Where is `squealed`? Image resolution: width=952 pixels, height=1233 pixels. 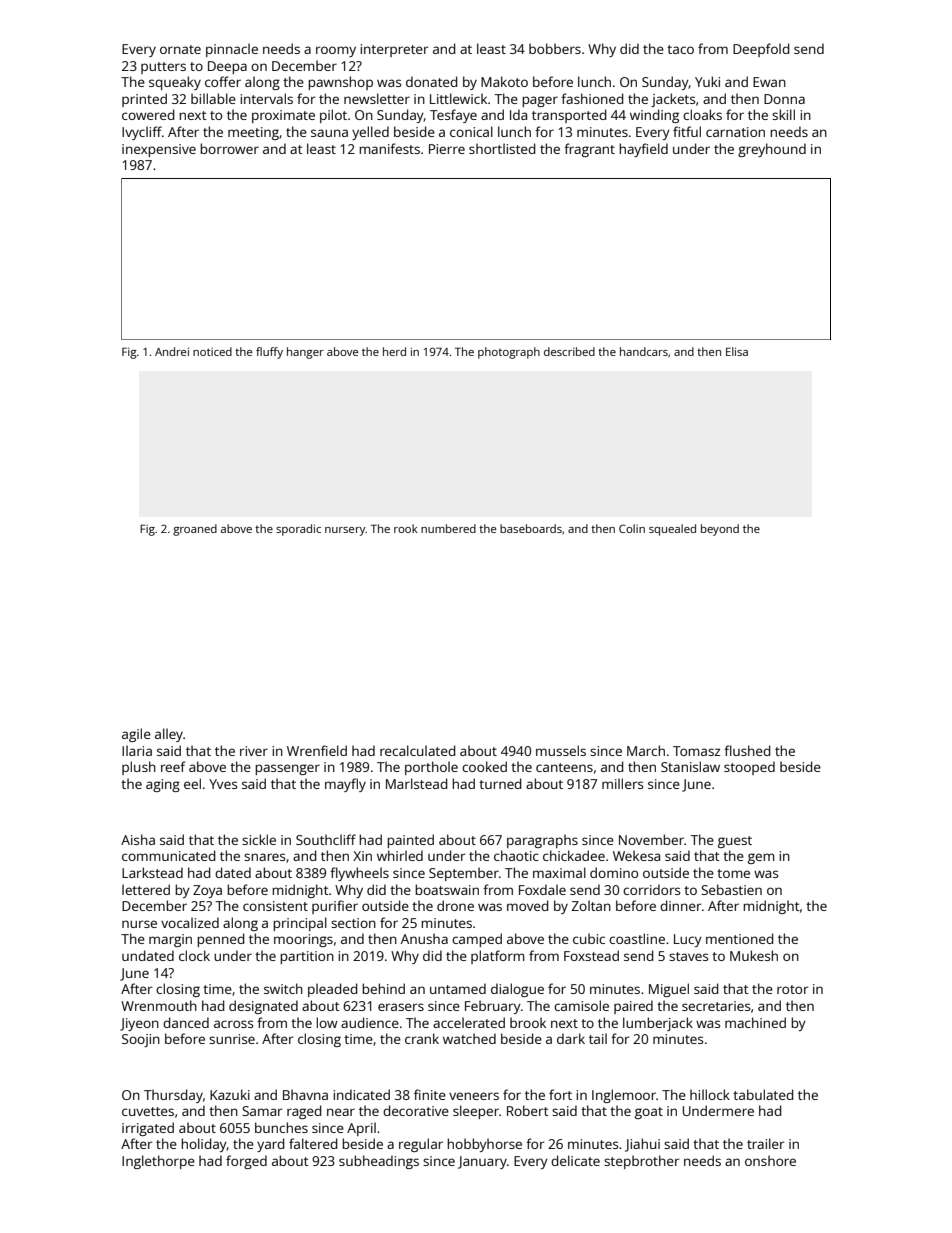 squealed is located at coordinates (672, 530).
